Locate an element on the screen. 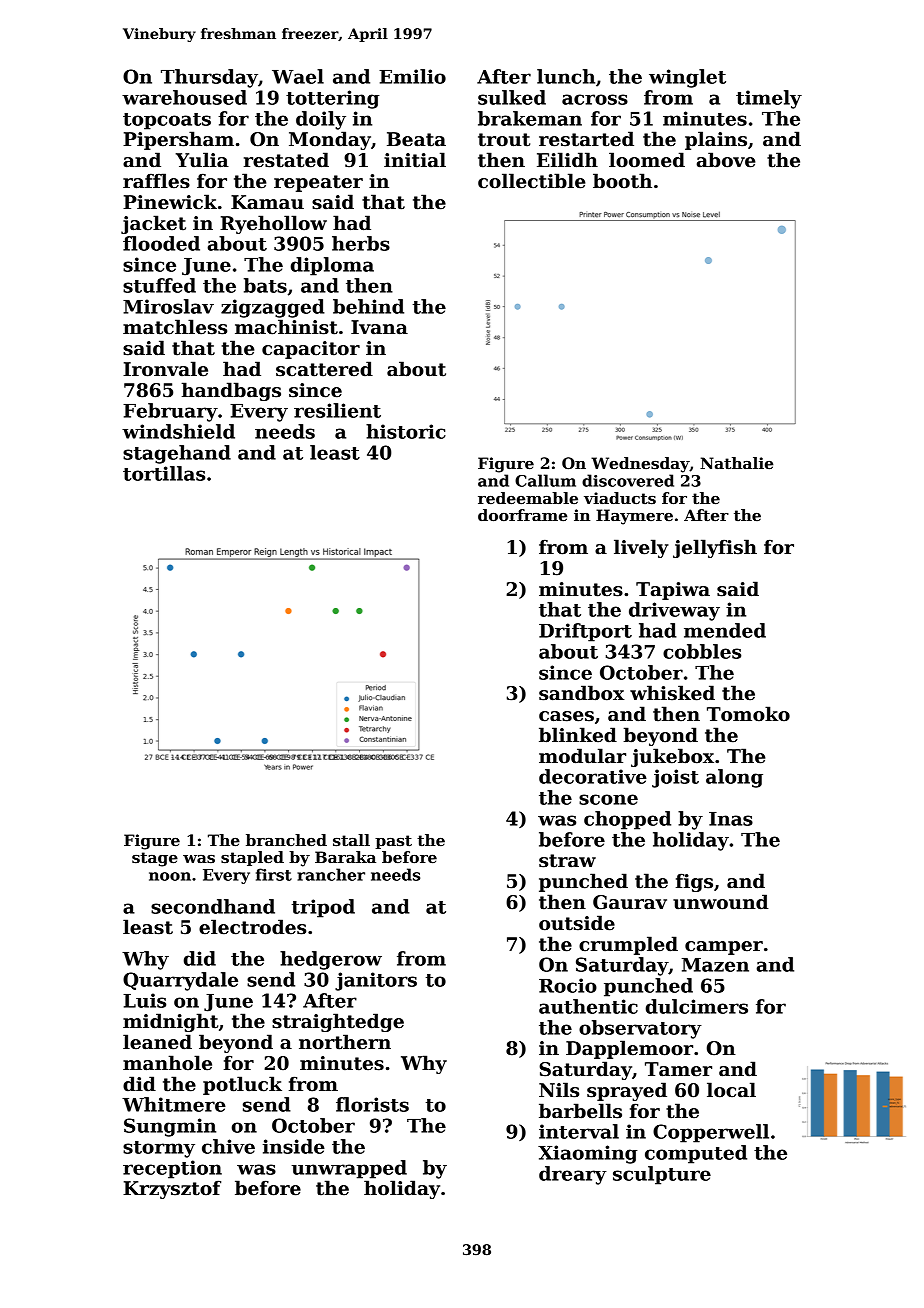 The width and height of the screenshot is (924, 1308). noon is located at coordinates (170, 876).
